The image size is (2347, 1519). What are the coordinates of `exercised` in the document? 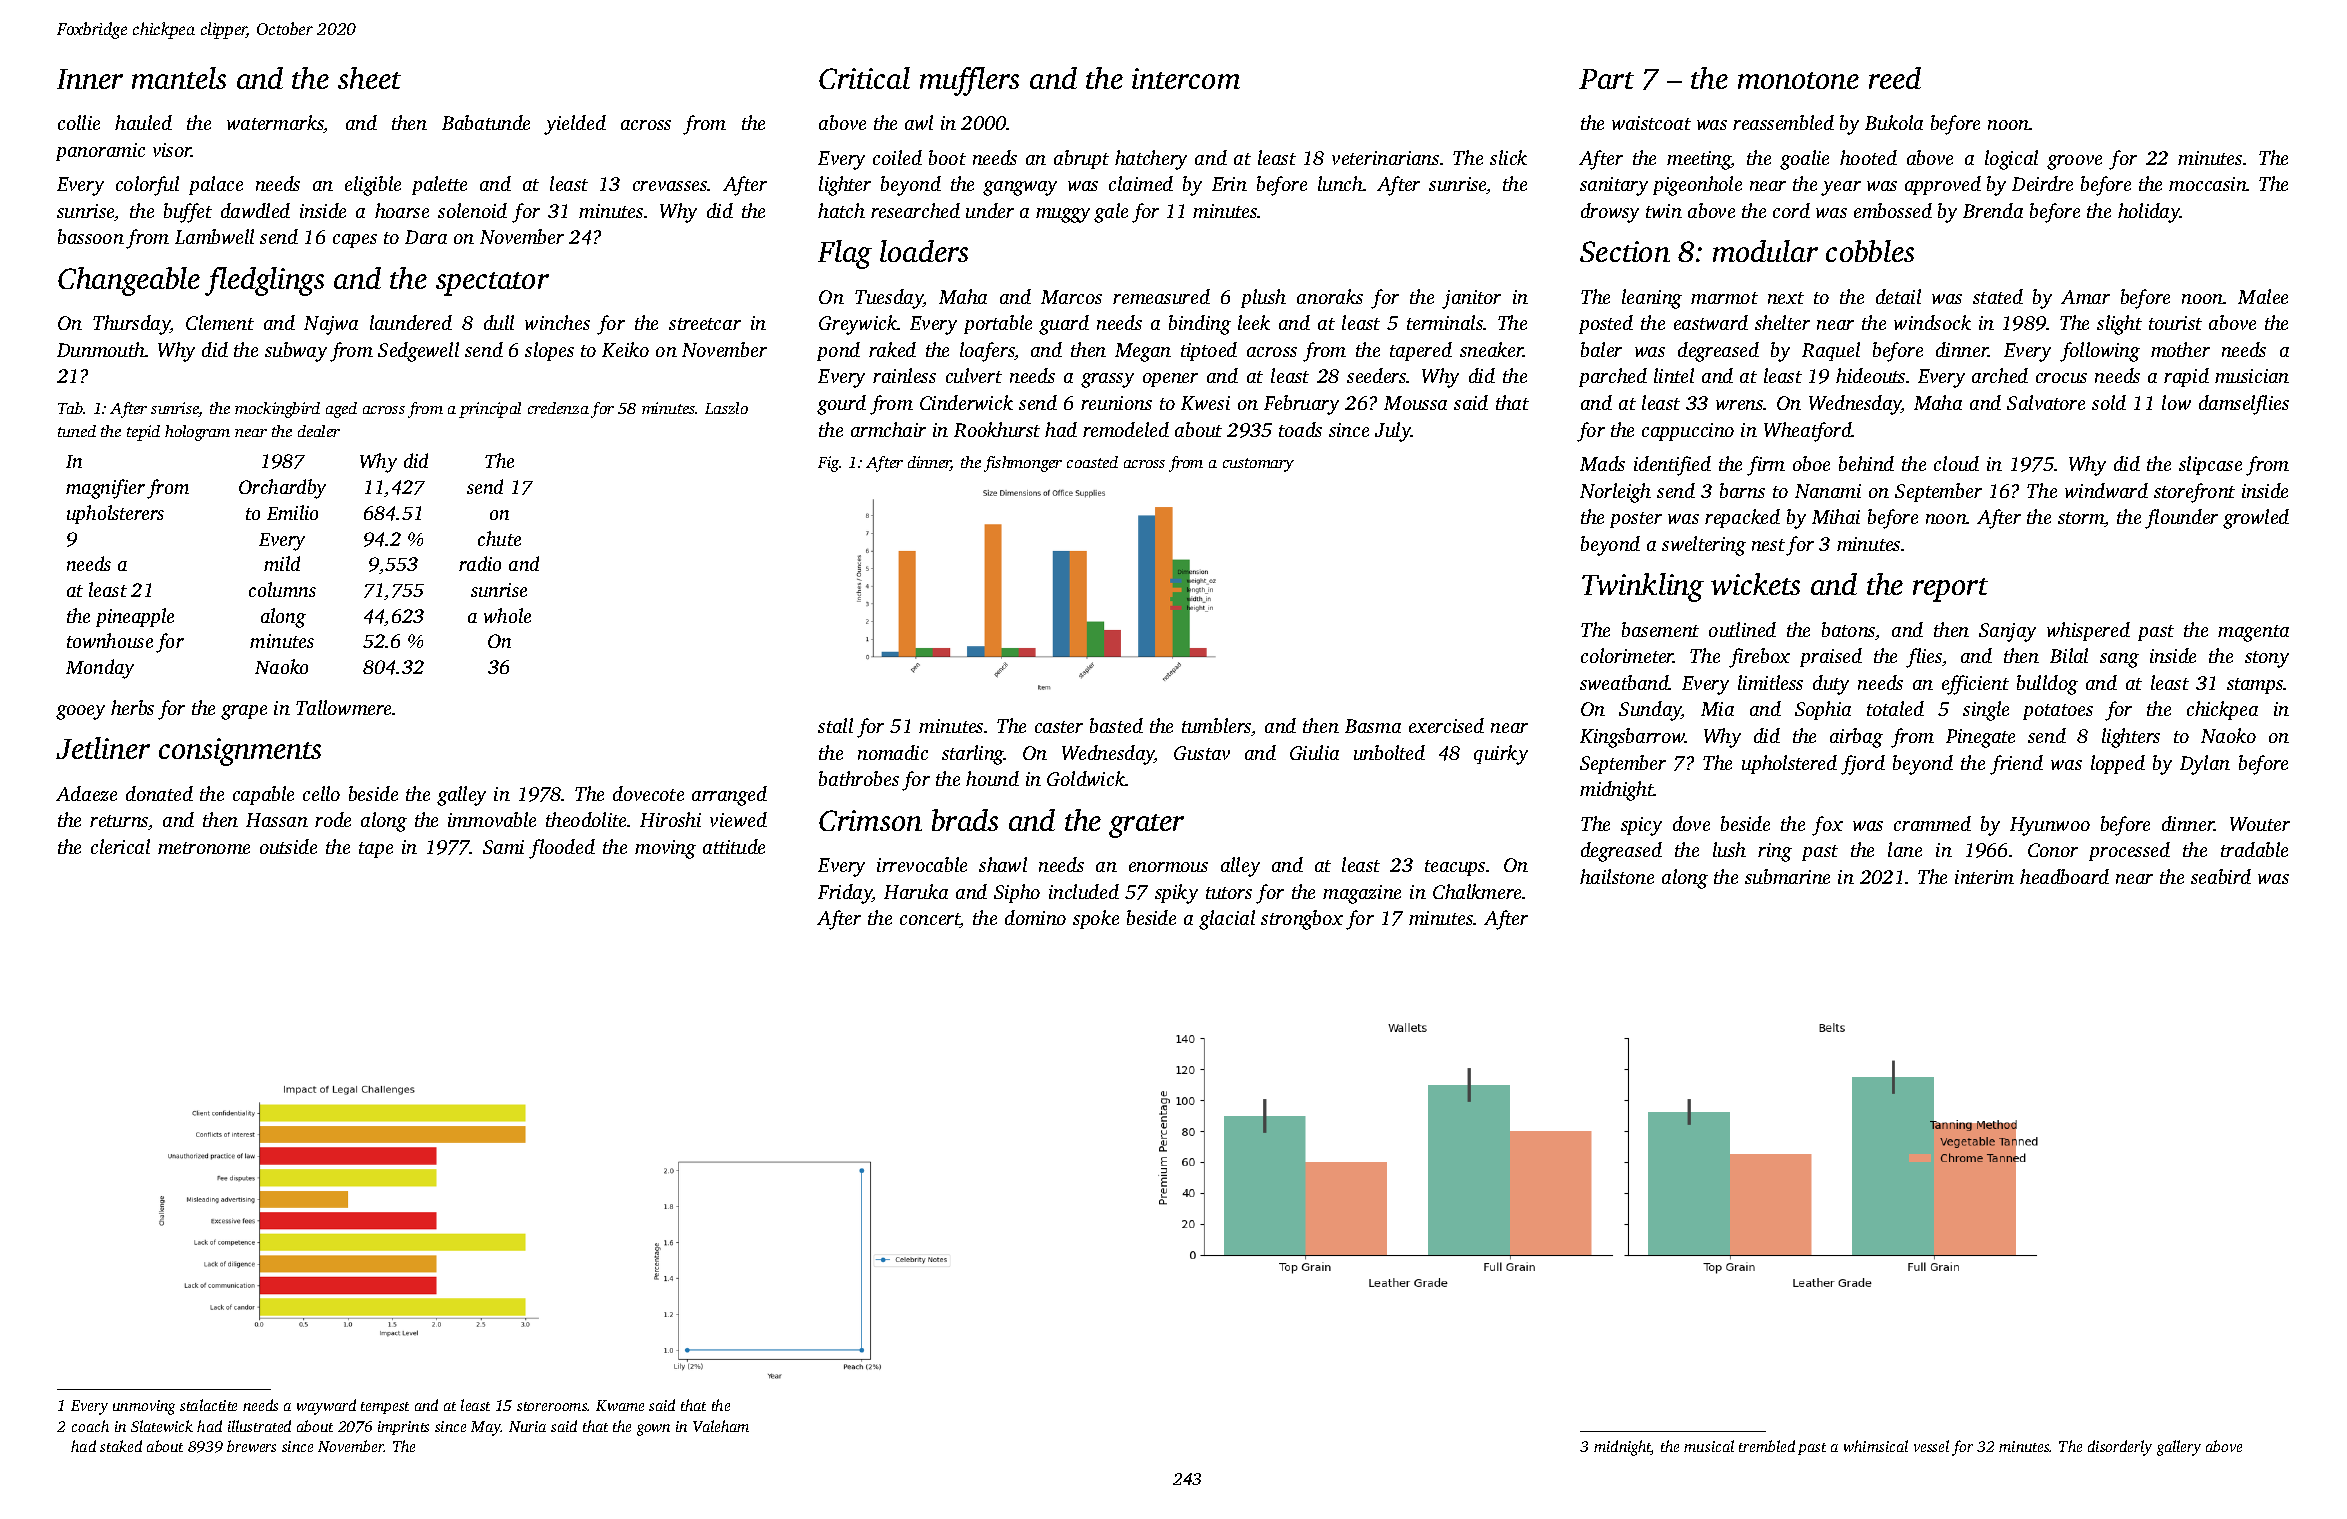 It's located at (1446, 725).
